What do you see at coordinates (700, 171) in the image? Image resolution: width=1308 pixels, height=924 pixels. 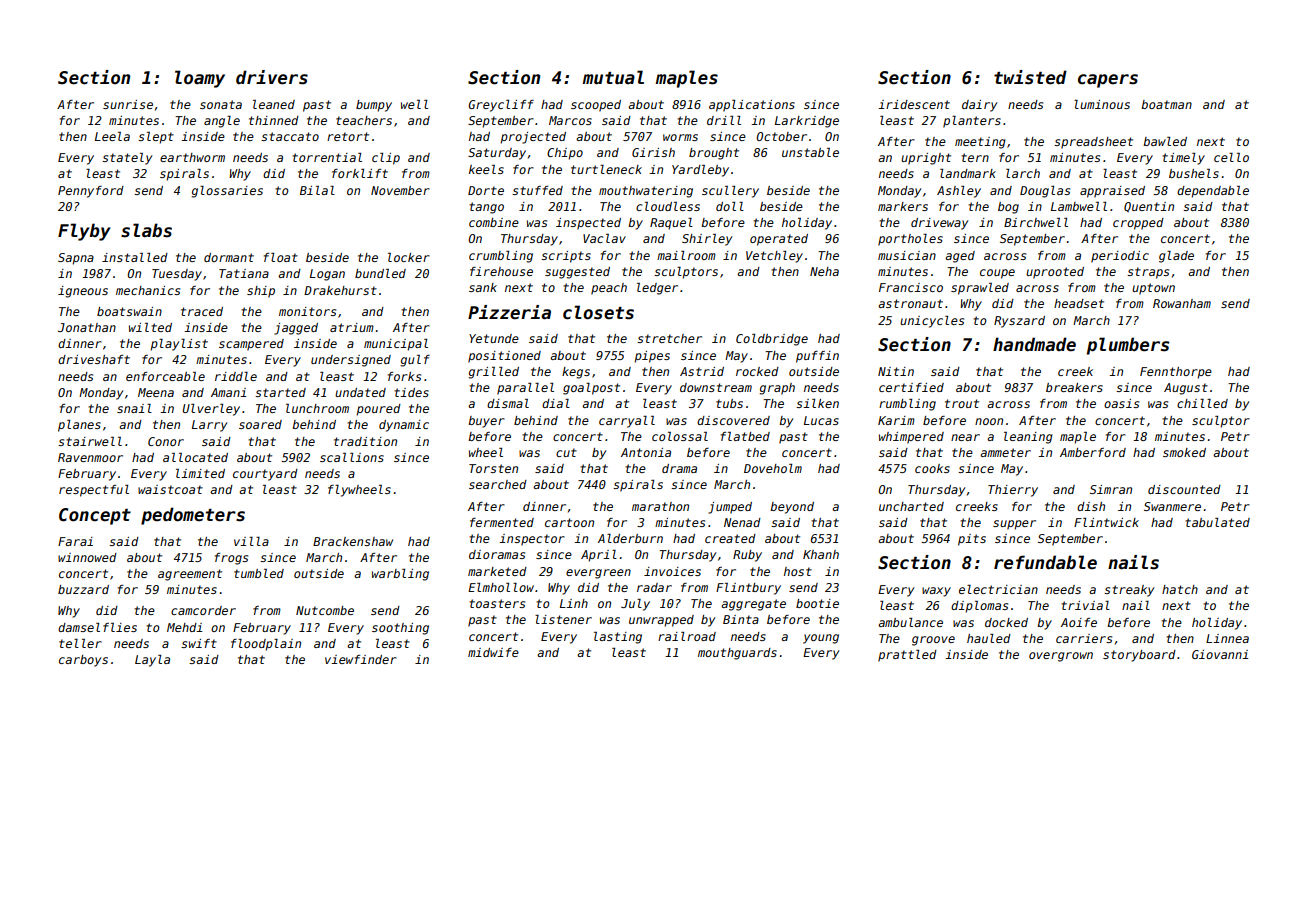 I see `Yardleby` at bounding box center [700, 171].
